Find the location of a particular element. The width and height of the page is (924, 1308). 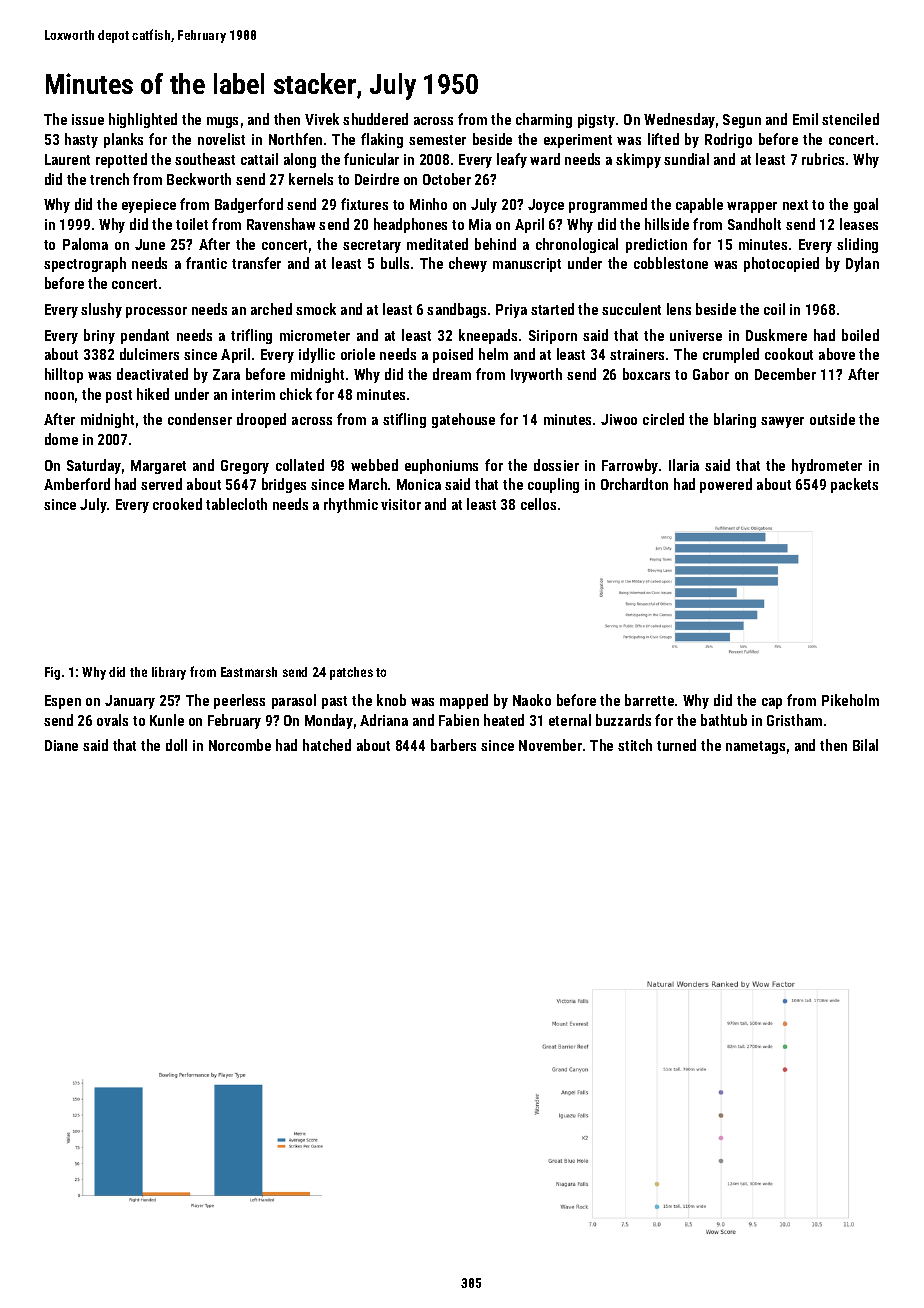

slushy is located at coordinates (101, 310).
